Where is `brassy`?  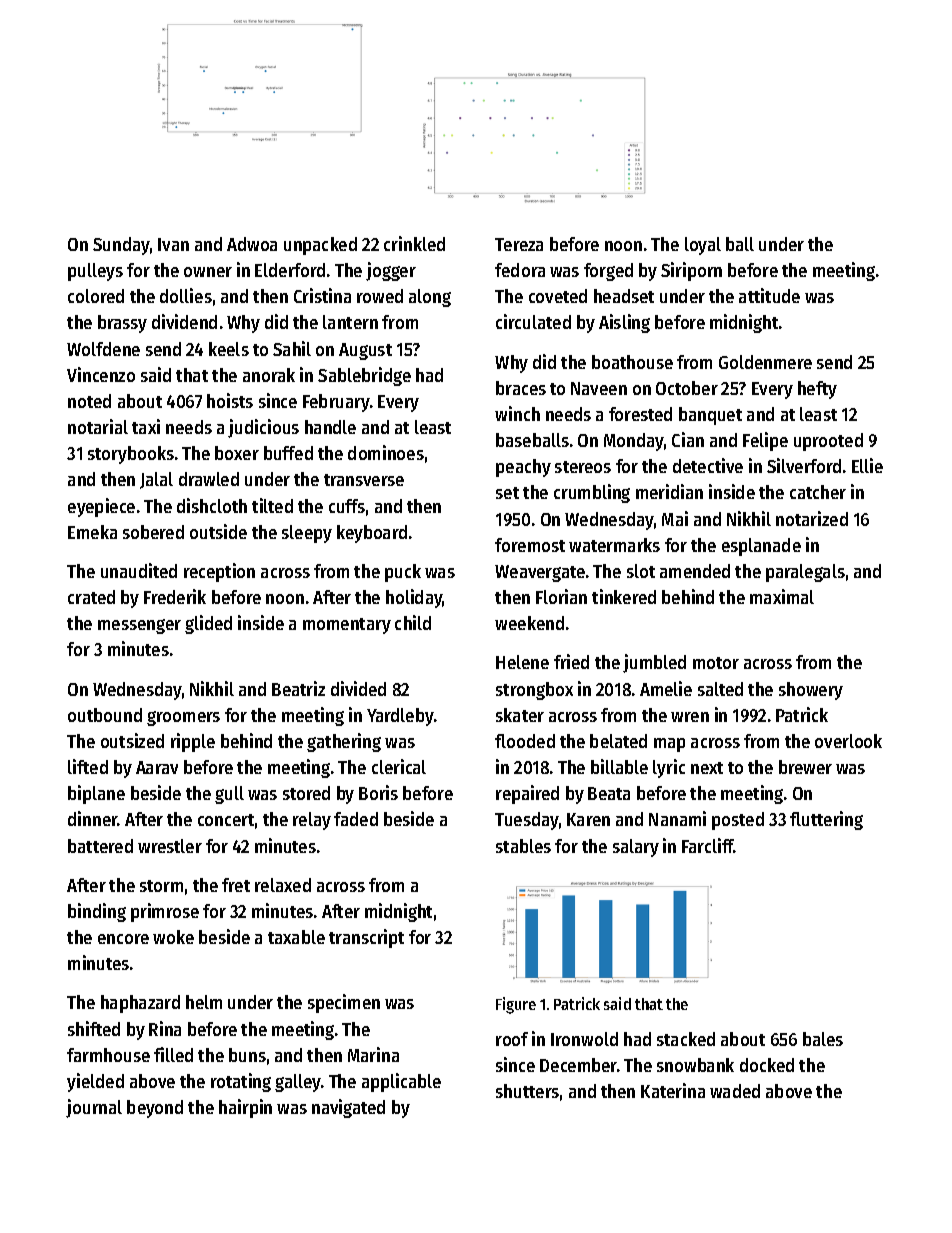
brassy is located at coordinates (122, 324).
